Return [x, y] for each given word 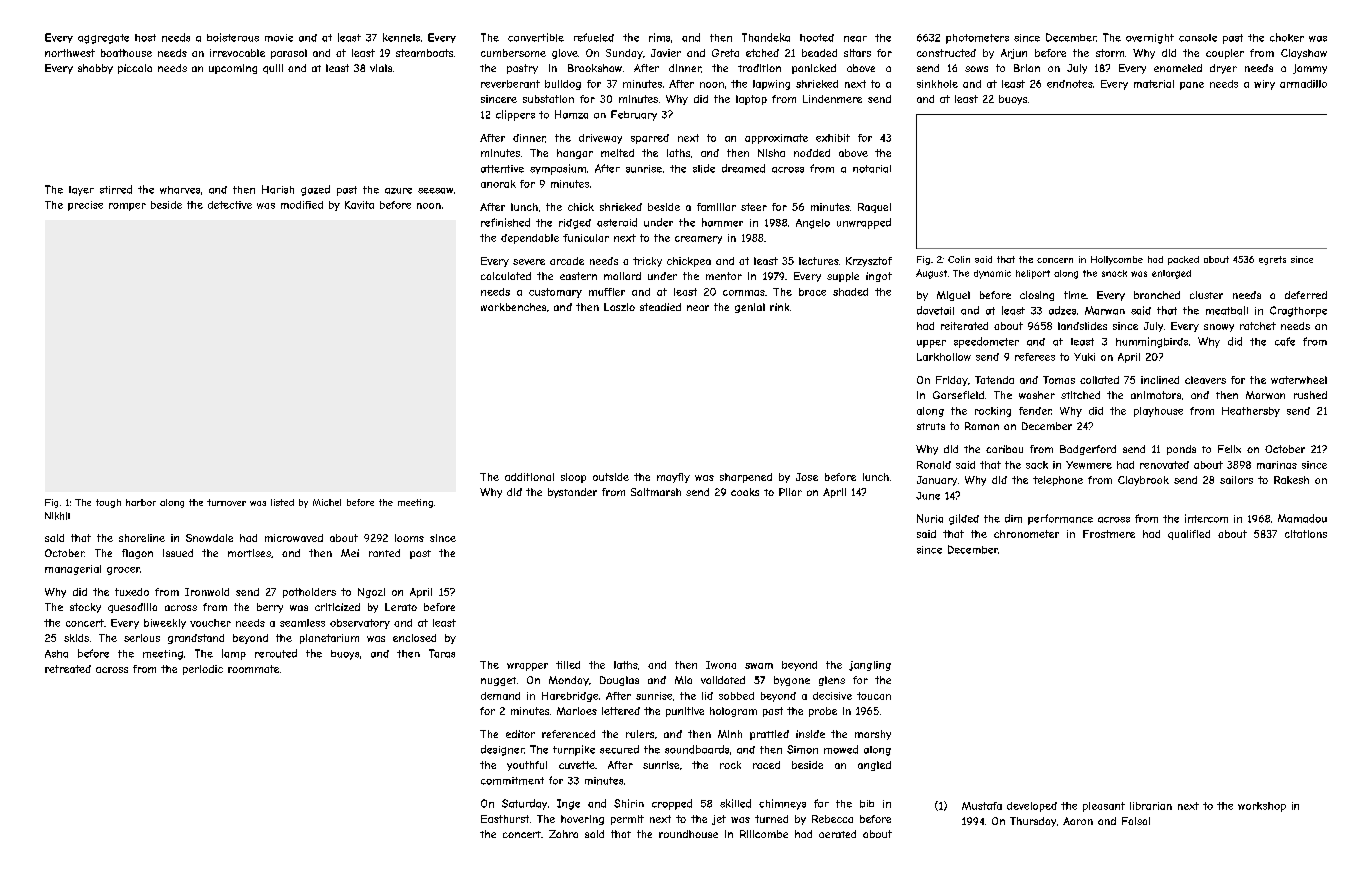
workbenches [513, 307]
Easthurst [505, 819]
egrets [1272, 260]
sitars [857, 53]
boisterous [233, 37]
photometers [977, 39]
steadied [660, 307]
